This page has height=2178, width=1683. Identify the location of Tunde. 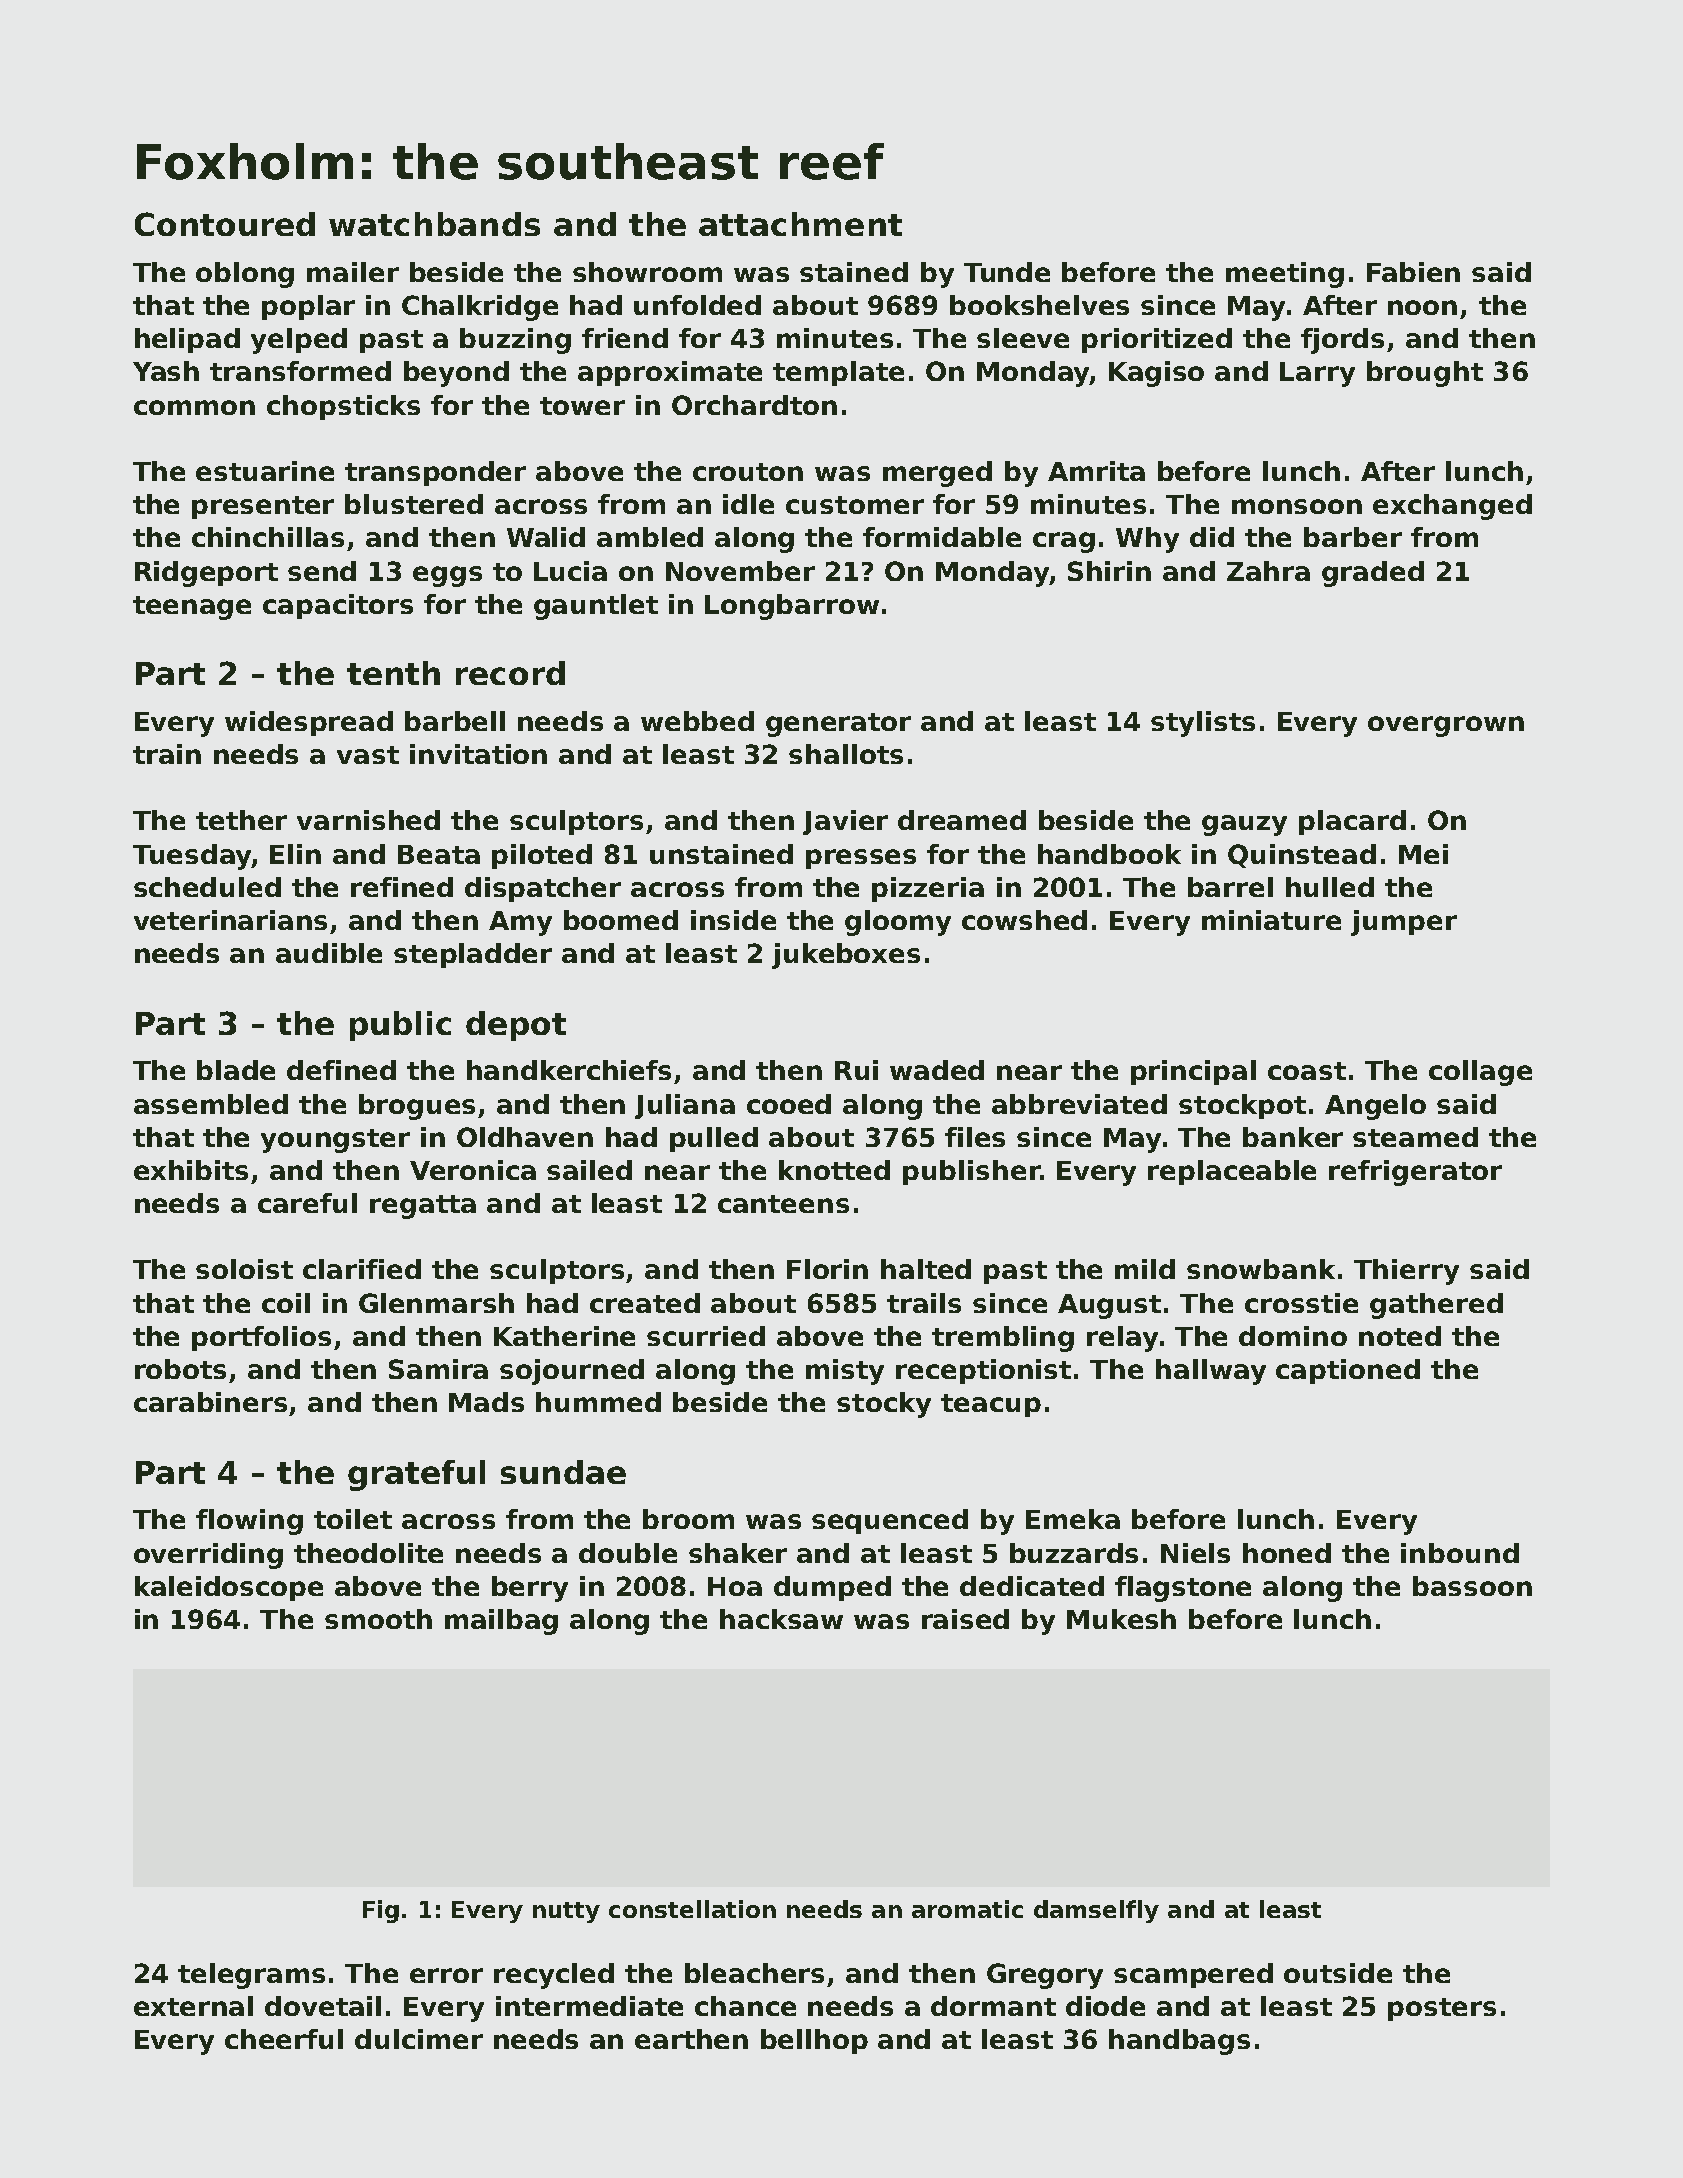
(1007, 272).
